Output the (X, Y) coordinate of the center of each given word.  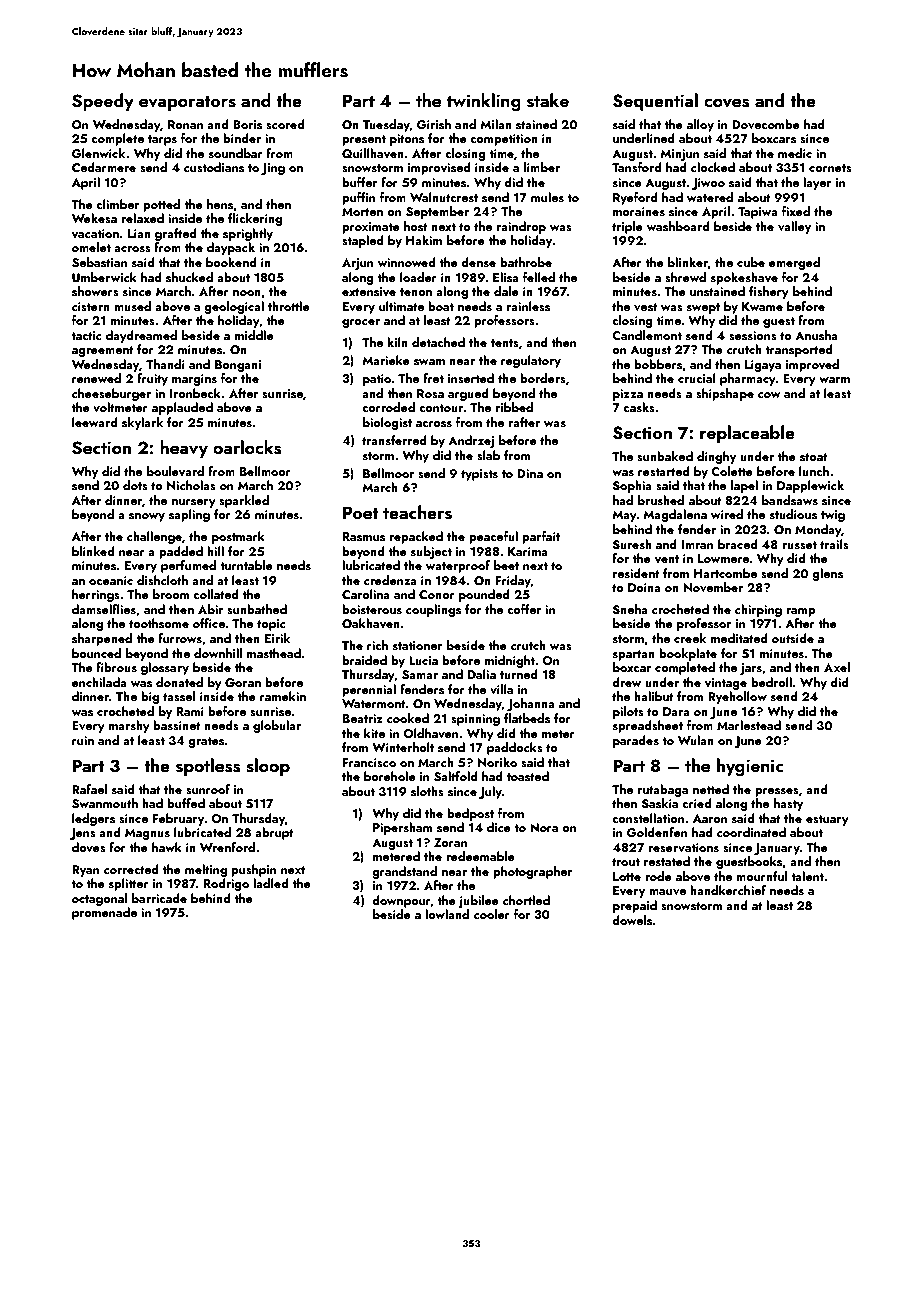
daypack (231, 248)
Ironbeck (195, 393)
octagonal (99, 899)
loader (418, 277)
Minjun (679, 155)
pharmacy (748, 379)
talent (807, 876)
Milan (496, 124)
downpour (401, 901)
